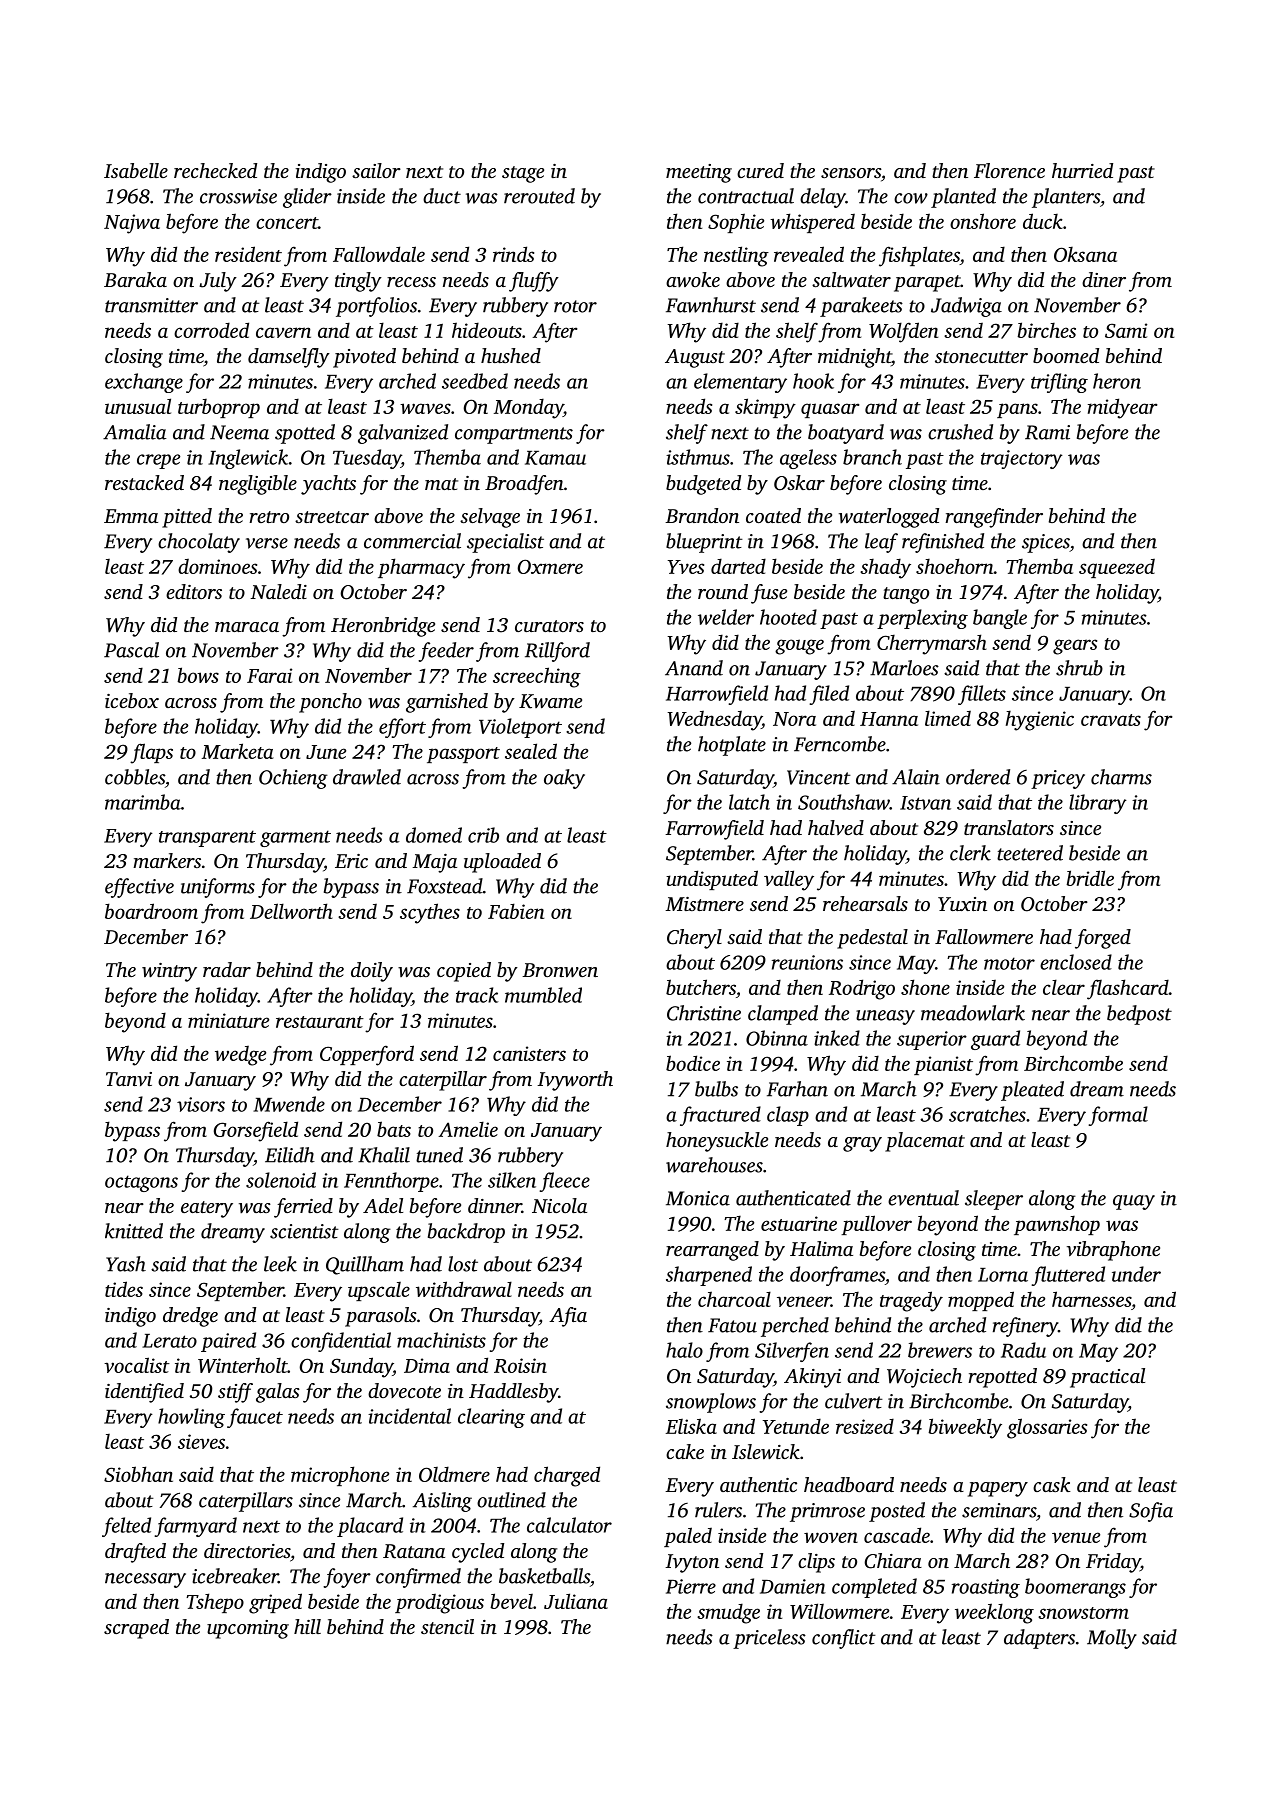 The image size is (1282, 1813). I want to click on streetcar, so click(332, 517).
